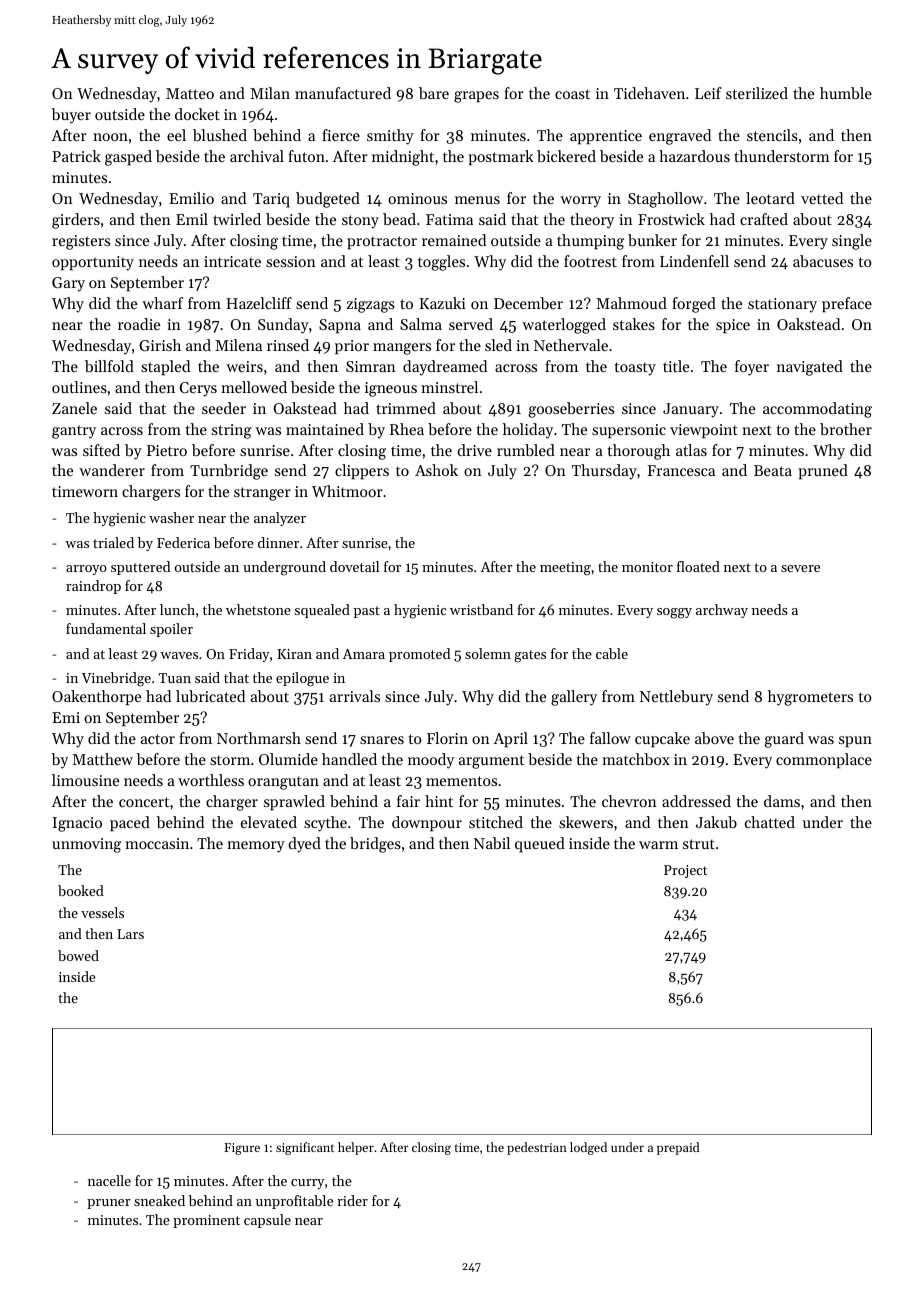 Image resolution: width=924 pixels, height=1308 pixels. Describe the element at coordinates (685, 871) in the image. I see `Project` at that location.
